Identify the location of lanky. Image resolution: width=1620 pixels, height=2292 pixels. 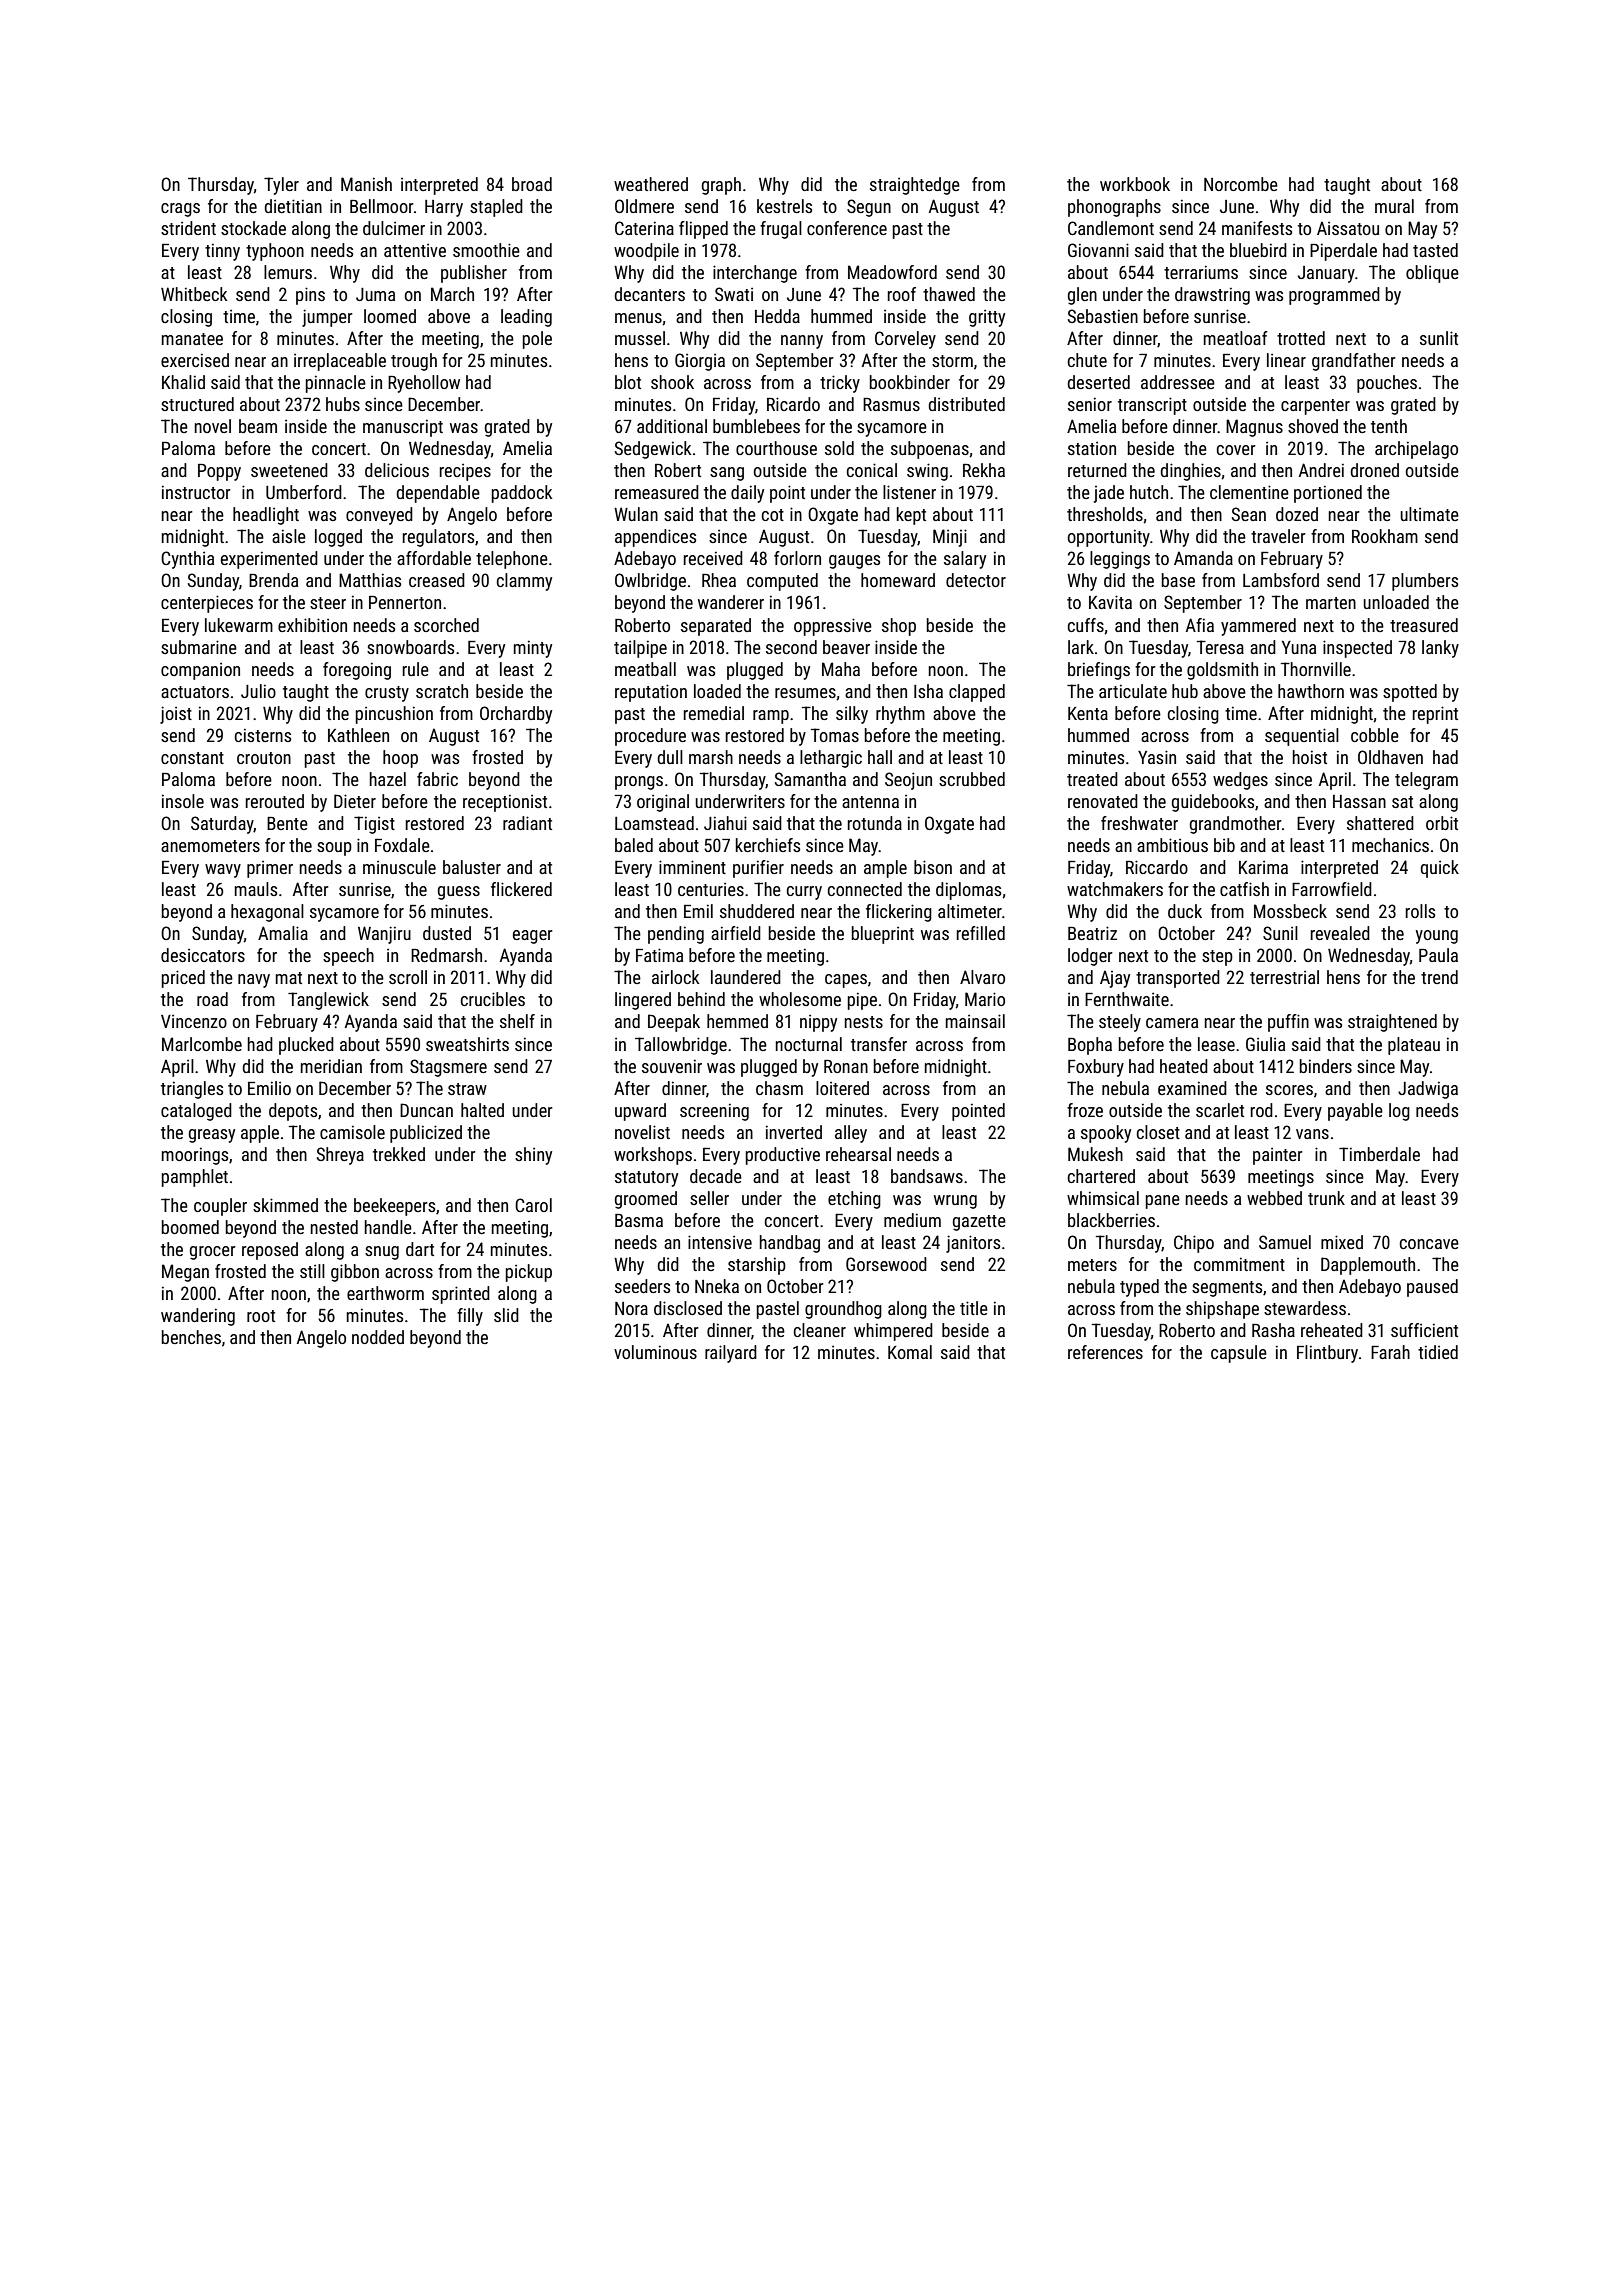
(1440, 649).
